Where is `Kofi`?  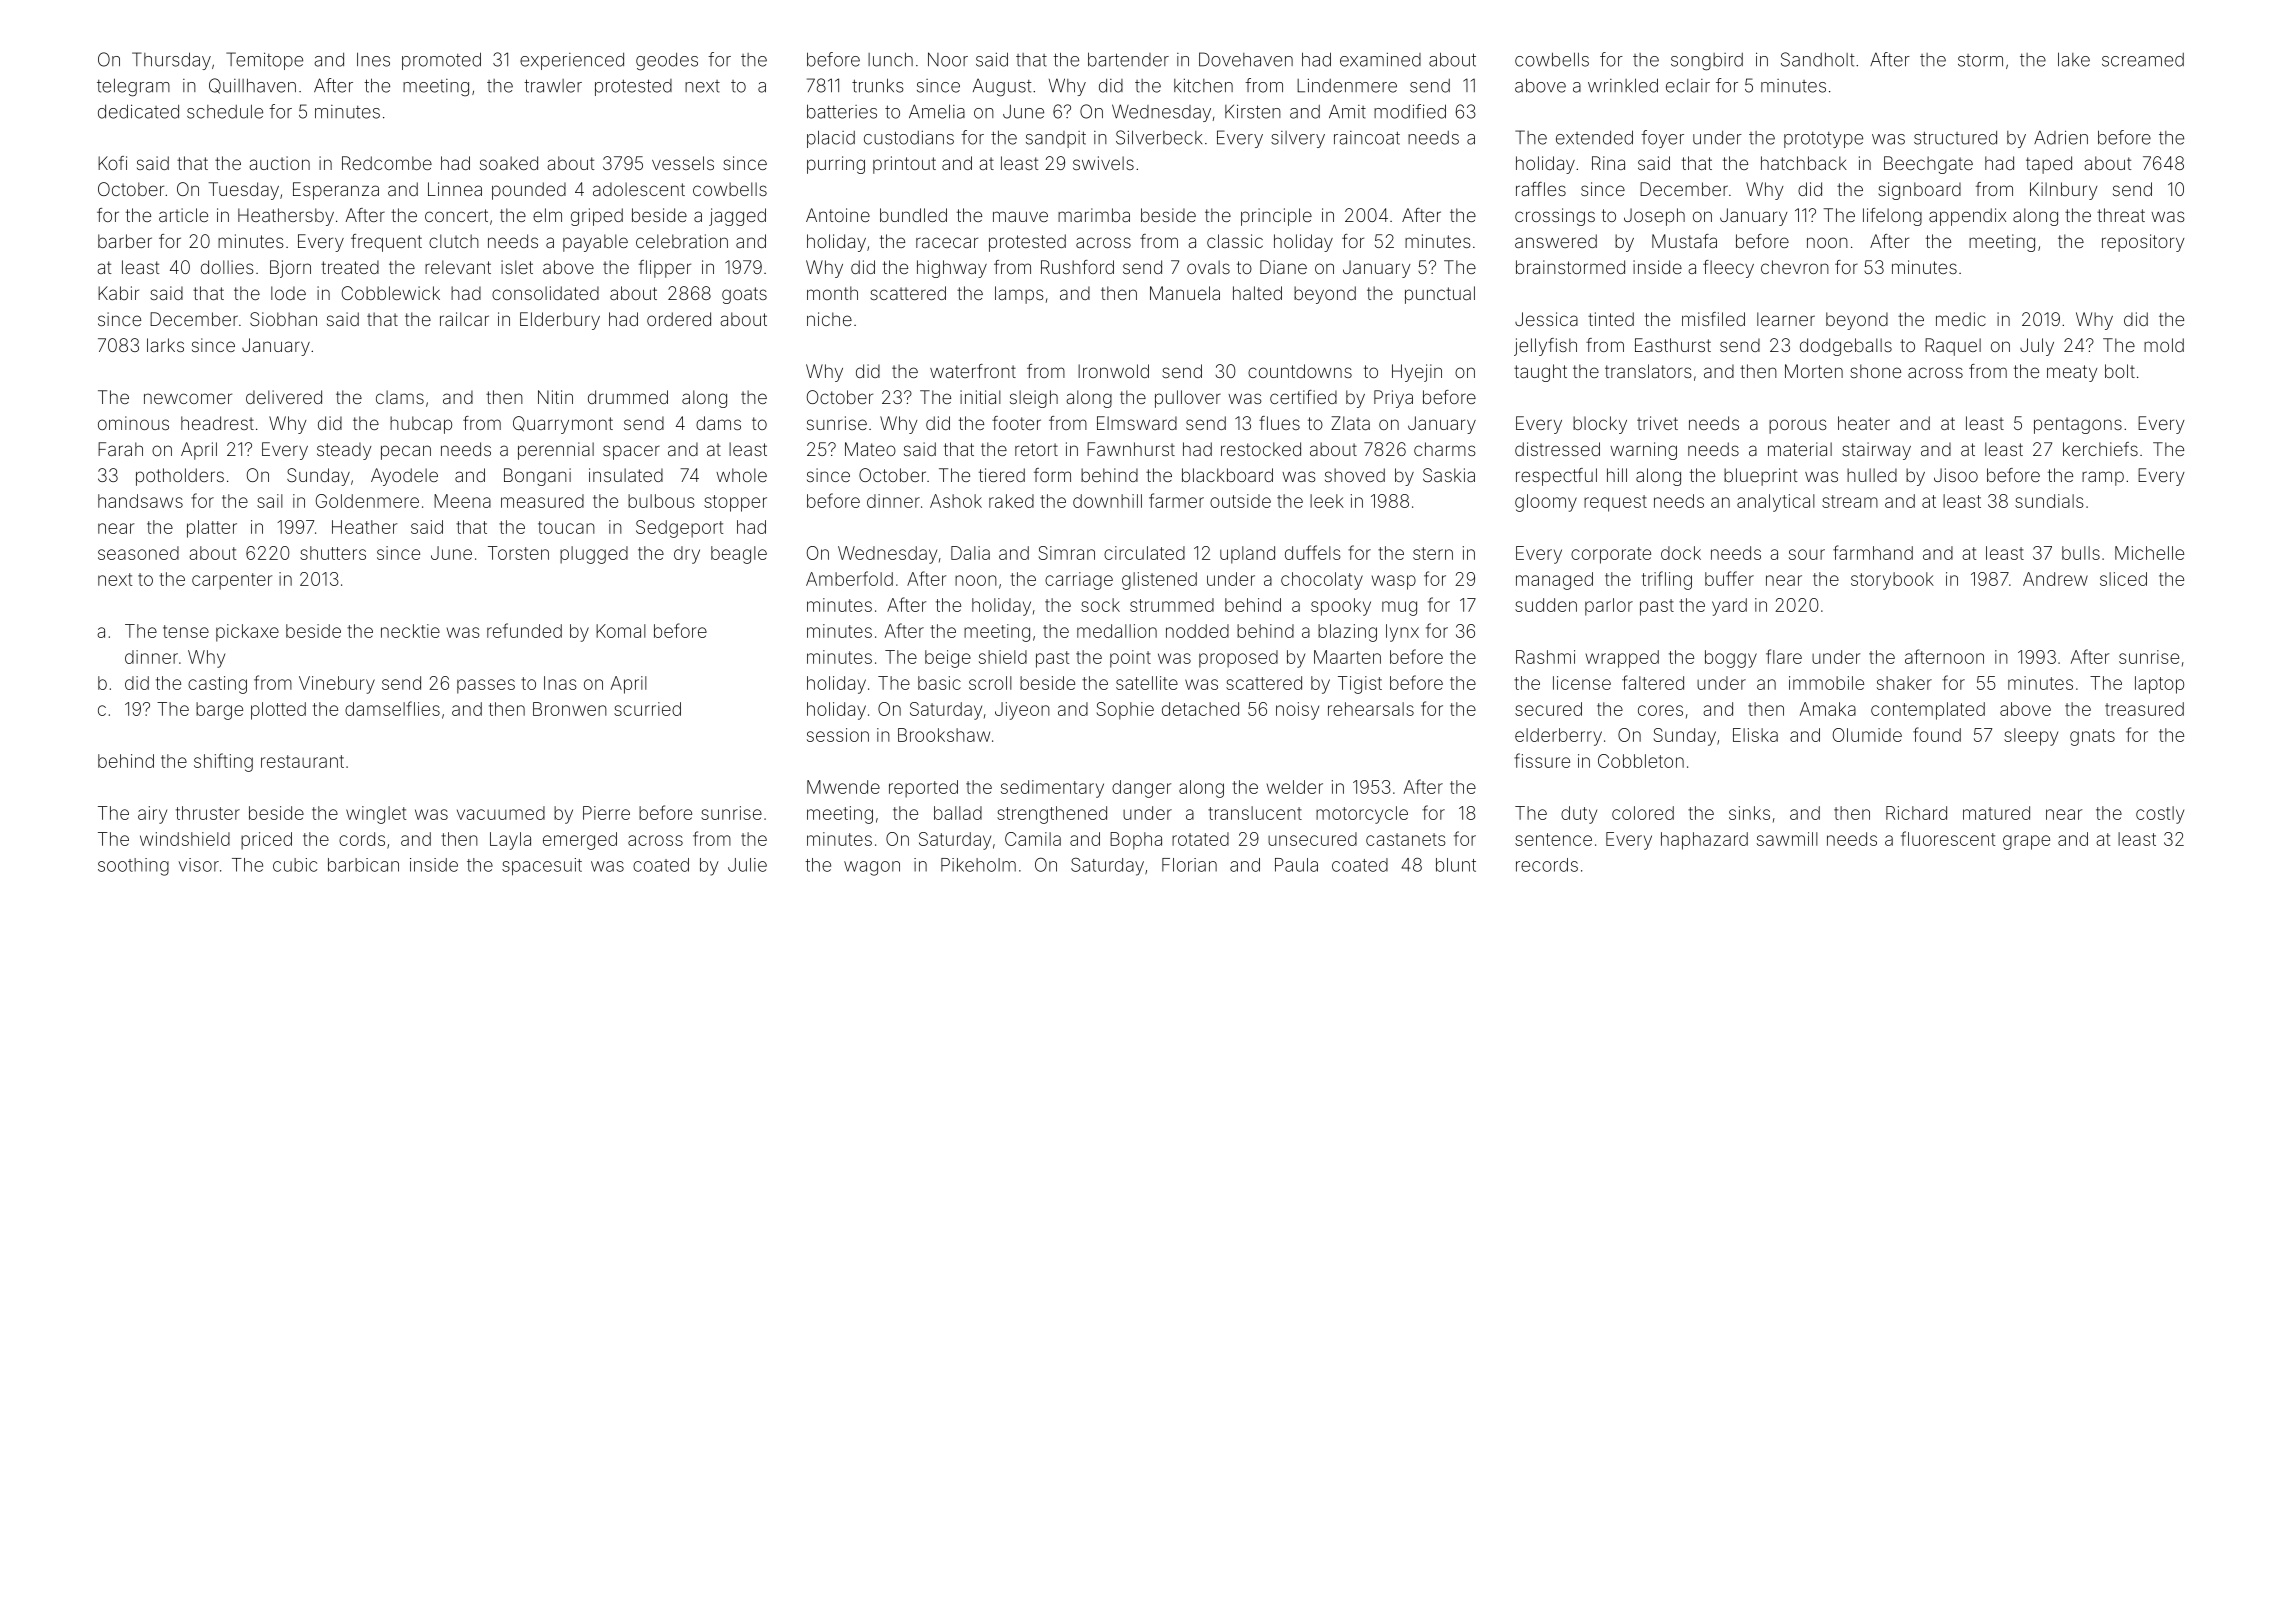
Kofi is located at coordinates (112, 163).
